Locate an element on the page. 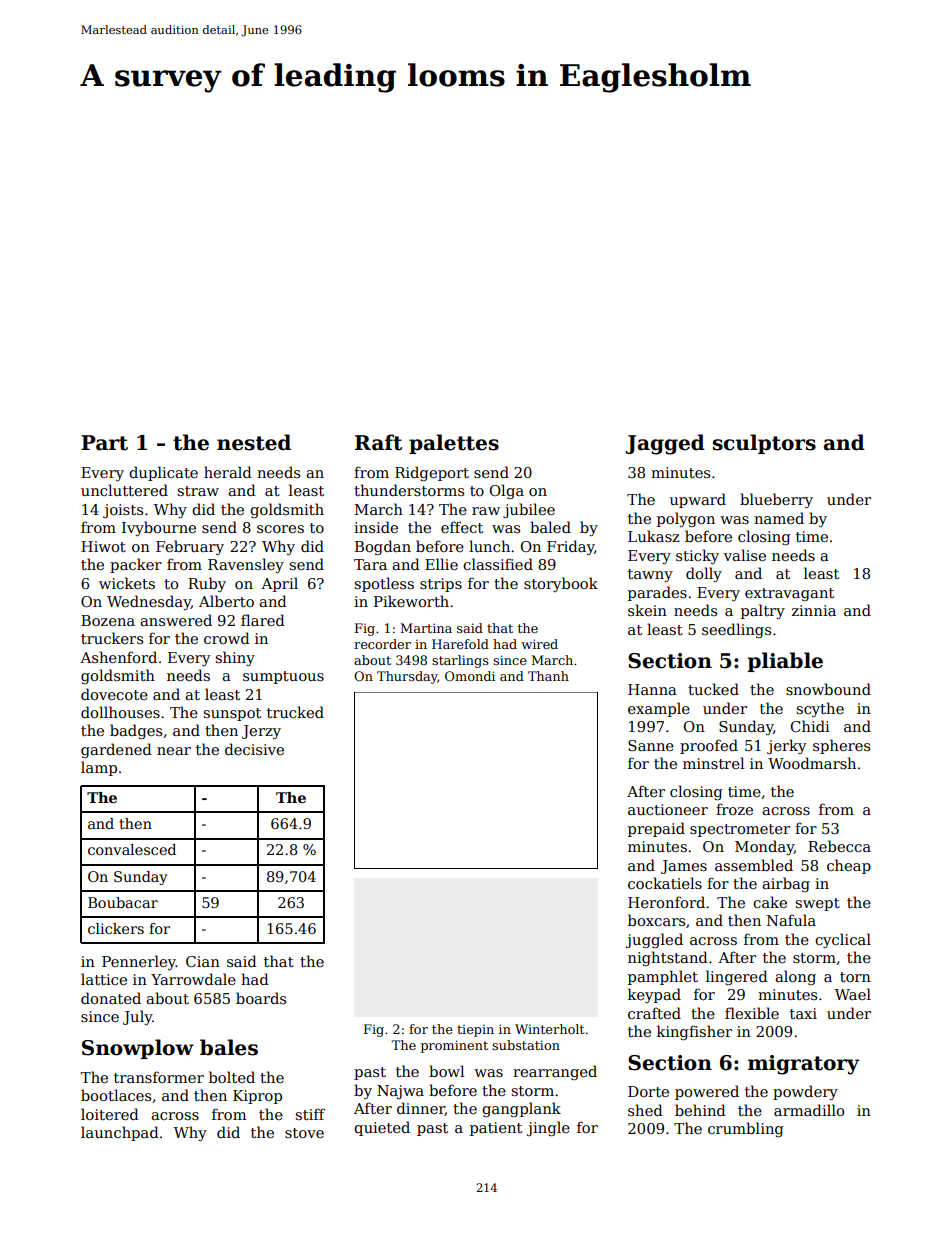 Image resolution: width=952 pixels, height=1233 pixels. launchpad is located at coordinates (120, 1133).
